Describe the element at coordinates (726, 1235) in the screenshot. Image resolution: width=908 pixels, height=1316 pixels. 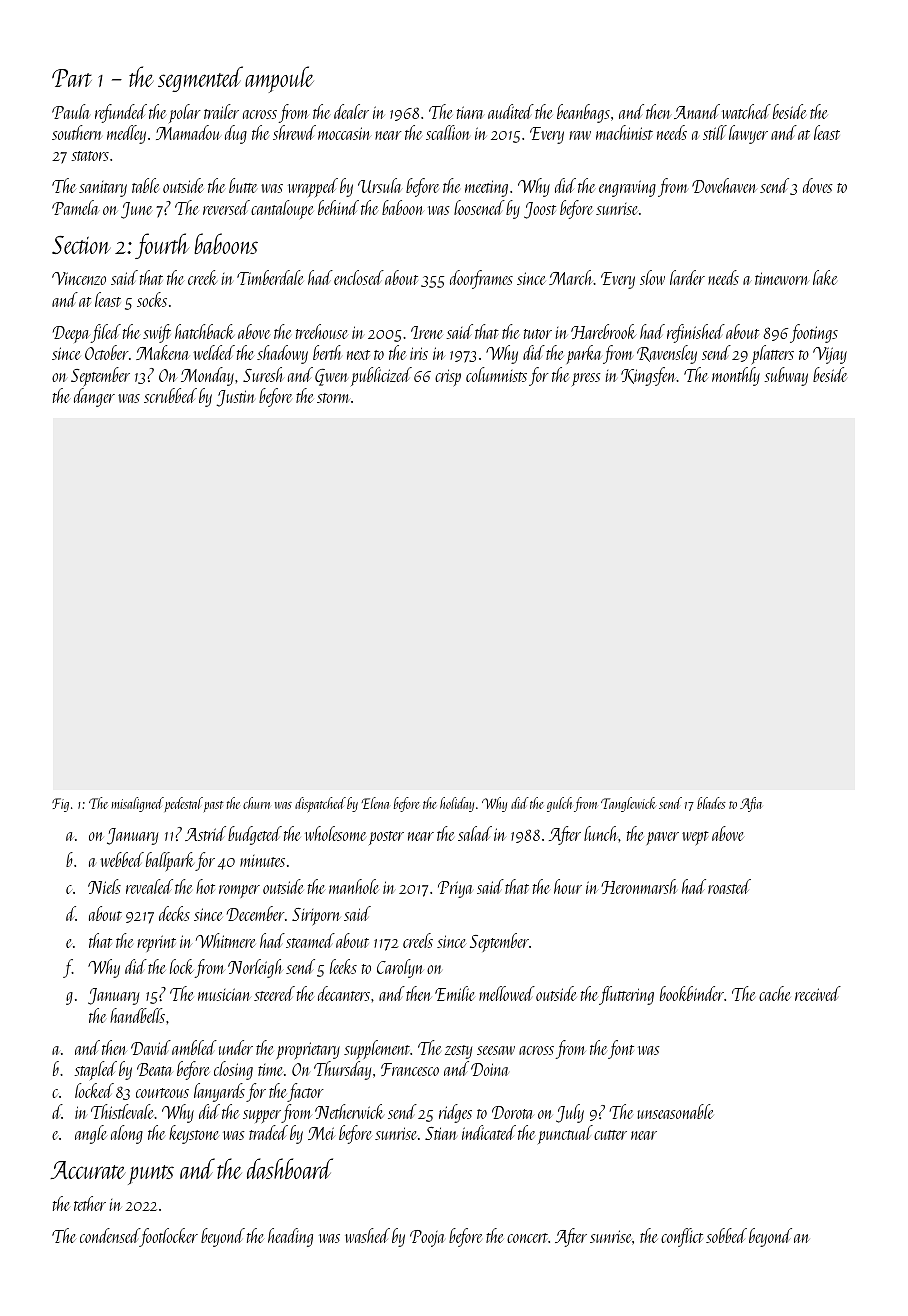
I see `sobbed` at that location.
